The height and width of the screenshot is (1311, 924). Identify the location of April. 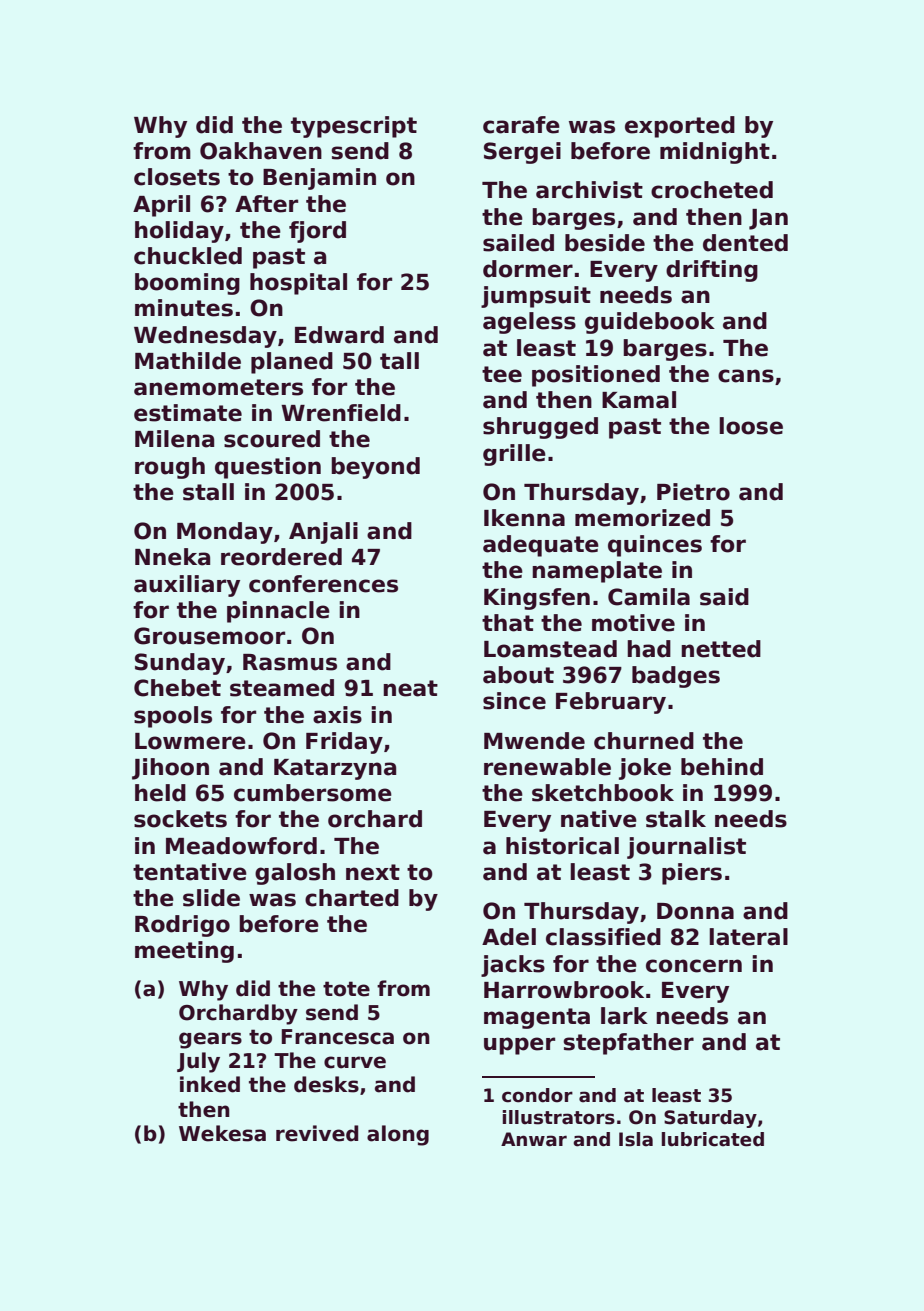
(161, 206).
